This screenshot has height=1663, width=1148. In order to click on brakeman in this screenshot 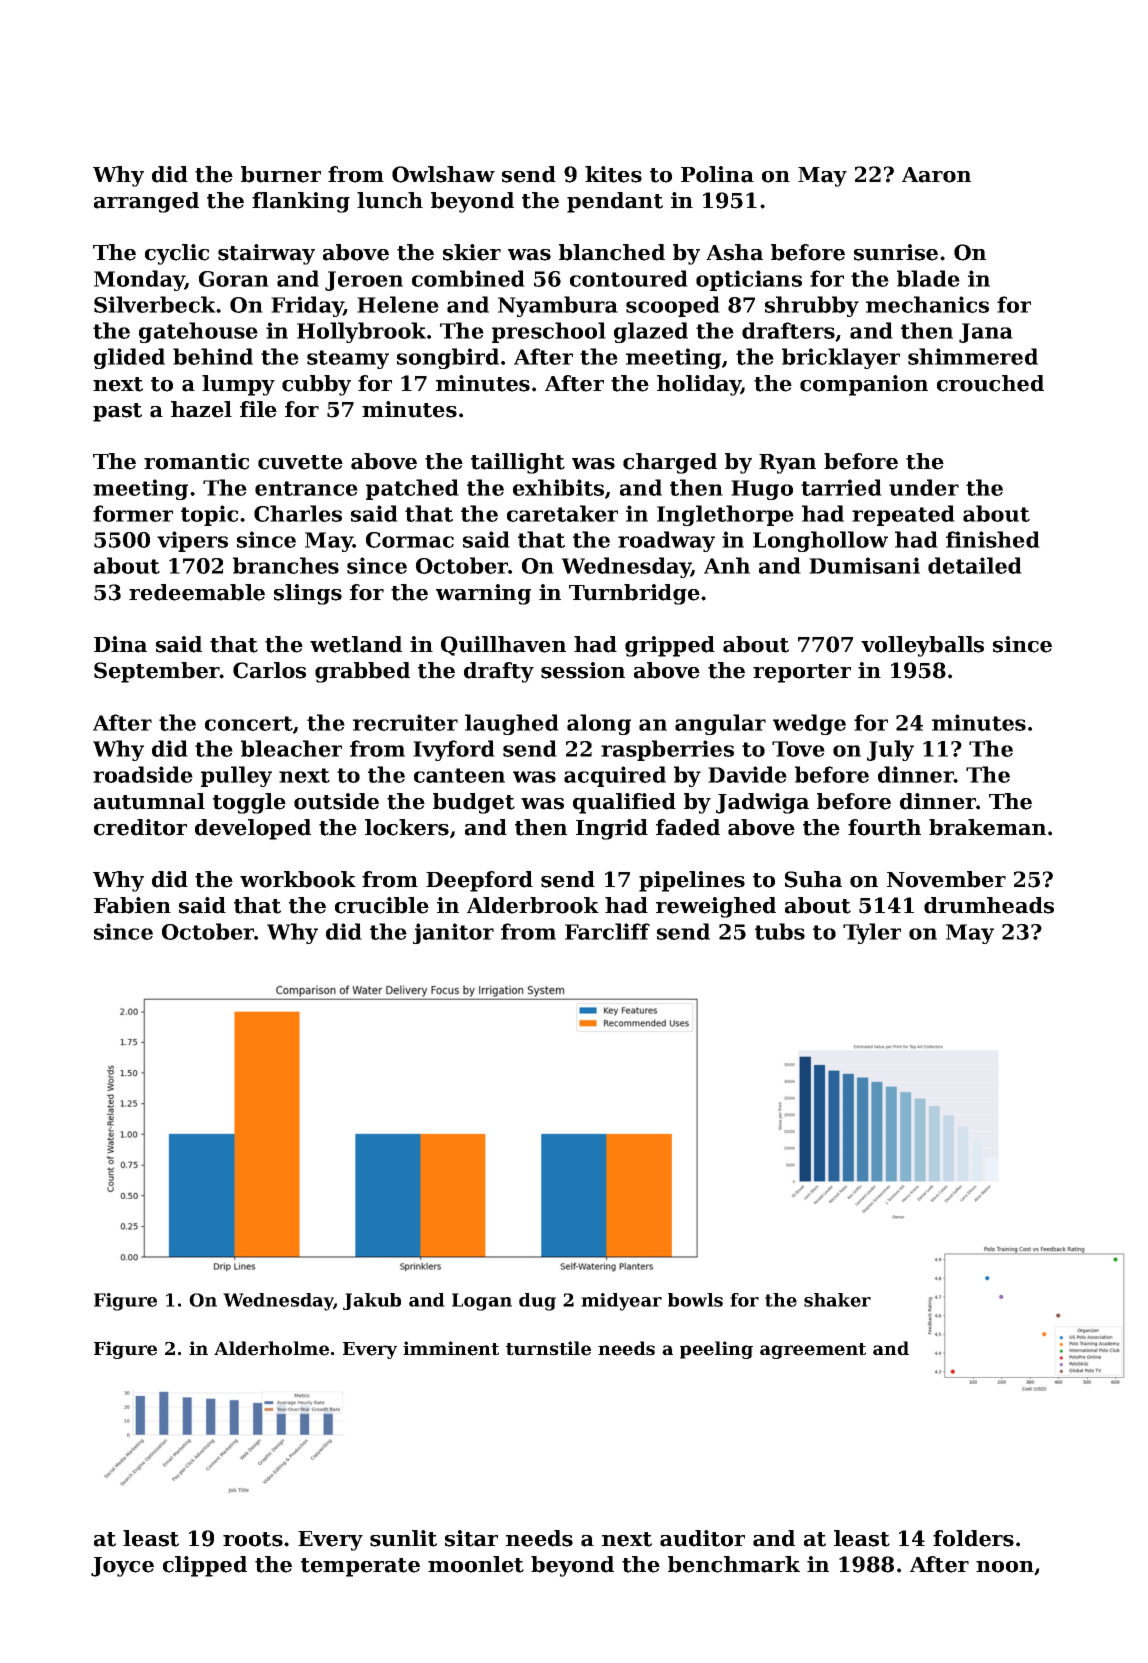, I will do `click(987, 827)`.
